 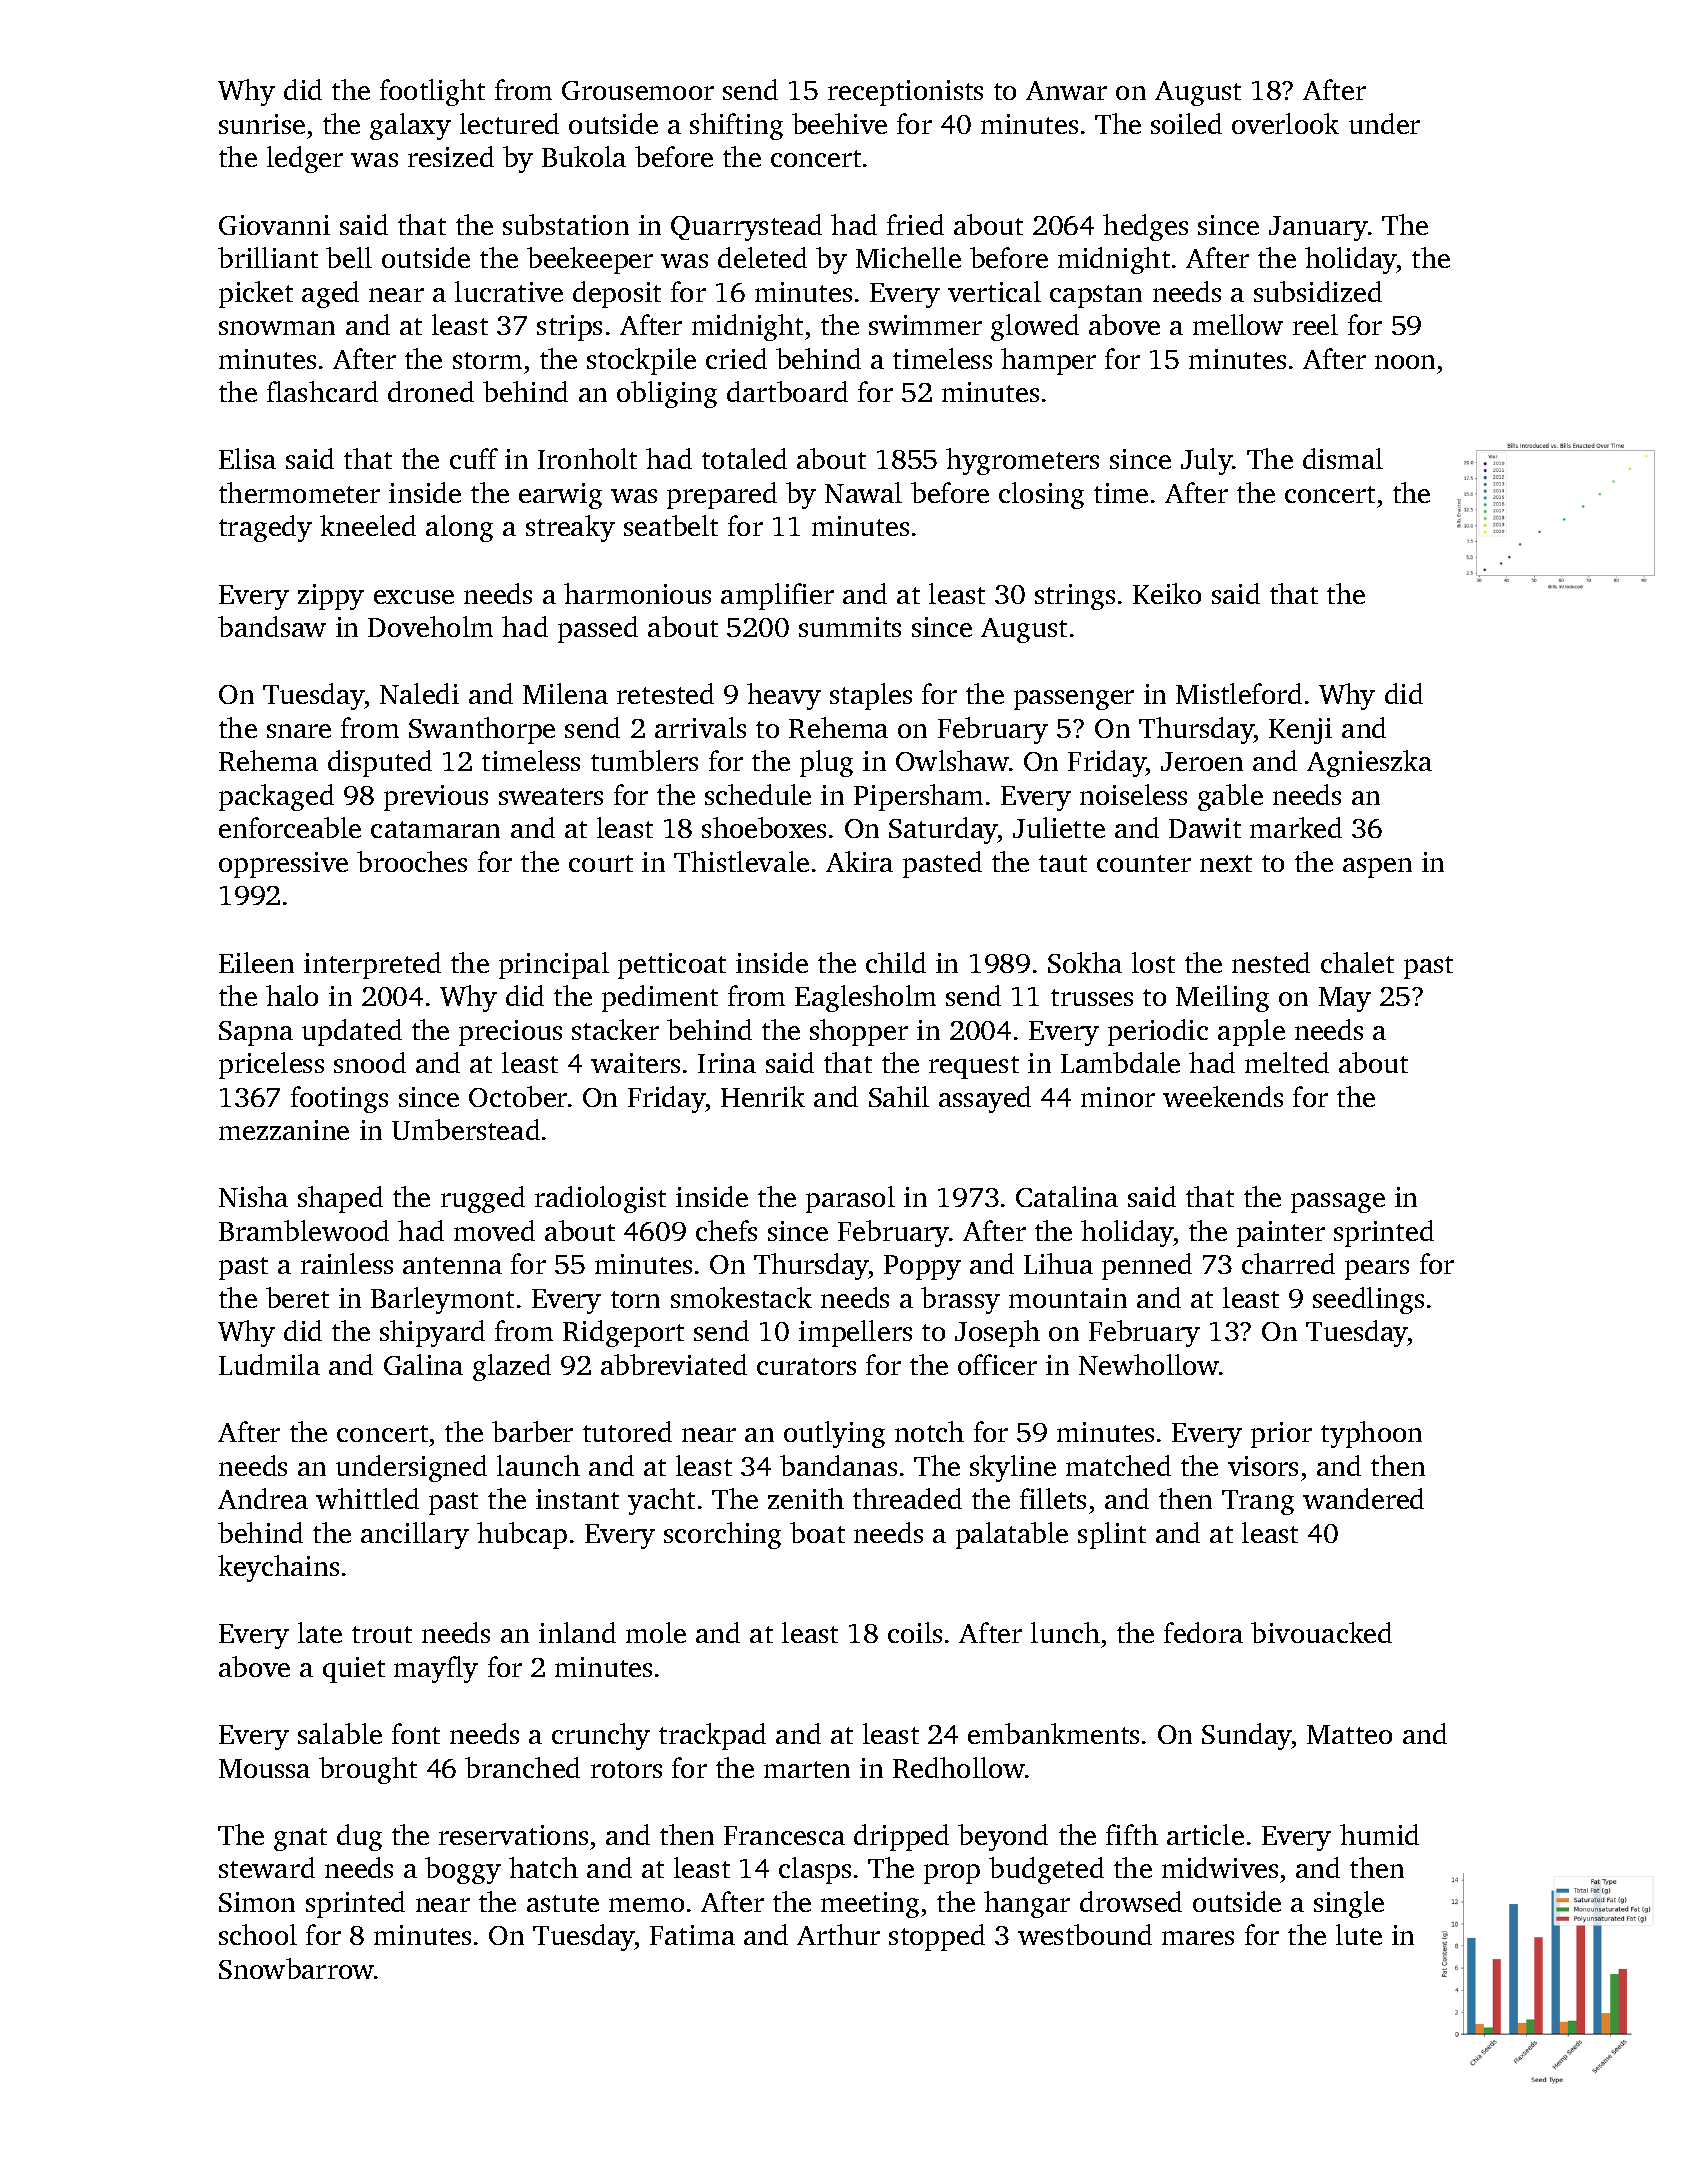 I want to click on soiled, so click(x=1186, y=123).
